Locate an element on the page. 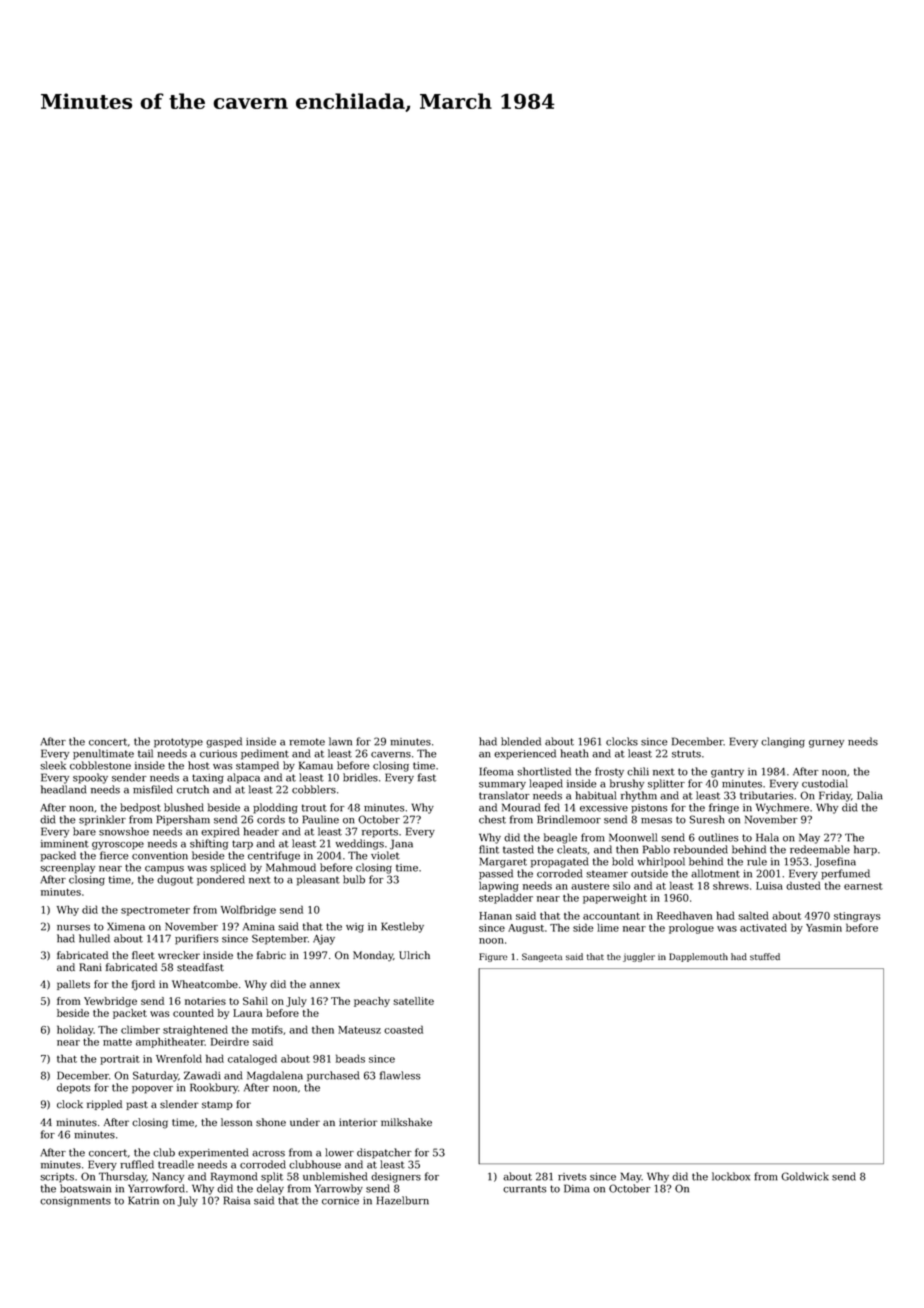 The height and width of the page is (1308, 924). struts is located at coordinates (686, 754).
